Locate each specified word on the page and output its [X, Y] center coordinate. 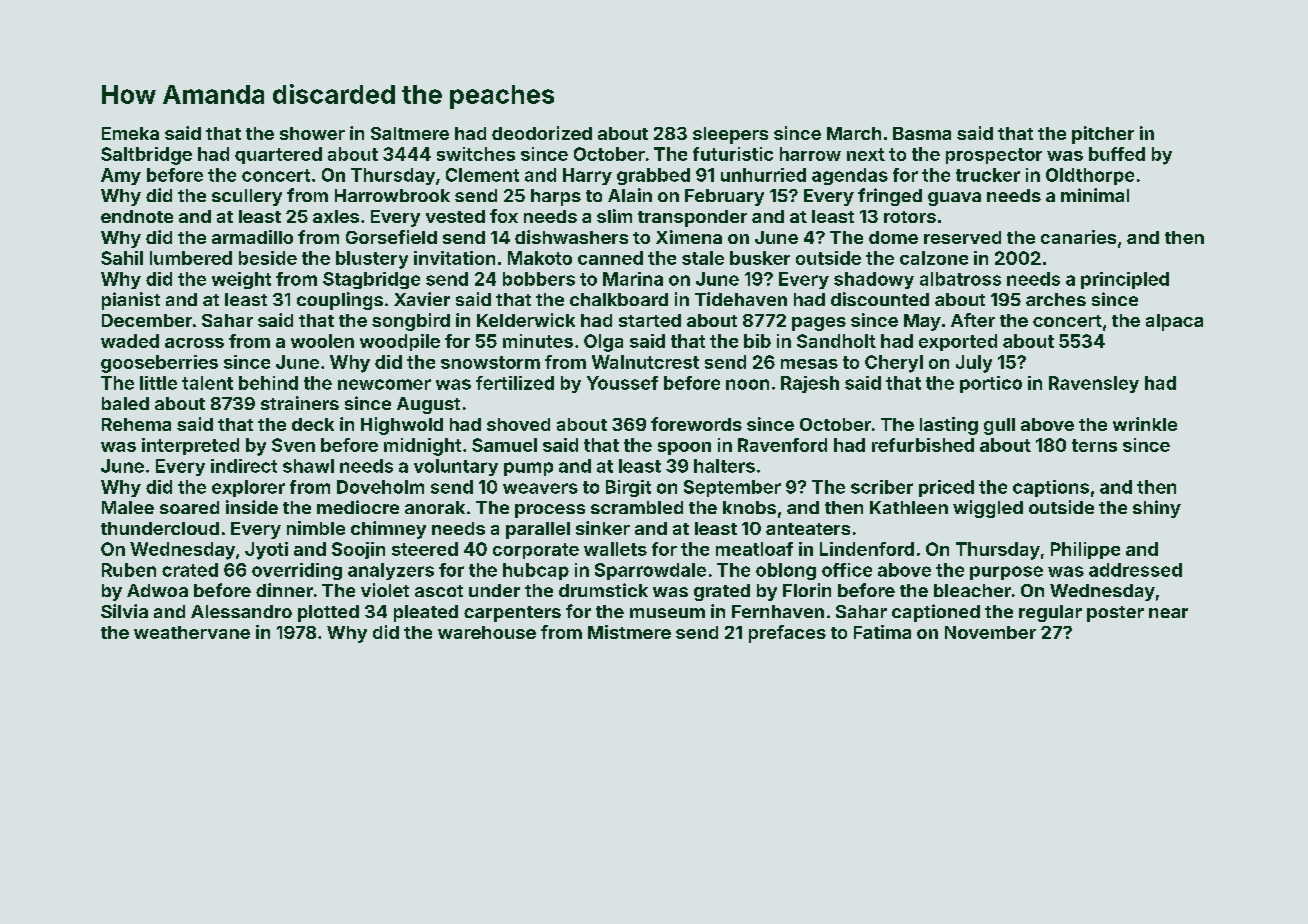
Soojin [358, 550]
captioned [936, 613]
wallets [615, 549]
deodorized [542, 133]
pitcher [1103, 135]
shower [312, 133]
